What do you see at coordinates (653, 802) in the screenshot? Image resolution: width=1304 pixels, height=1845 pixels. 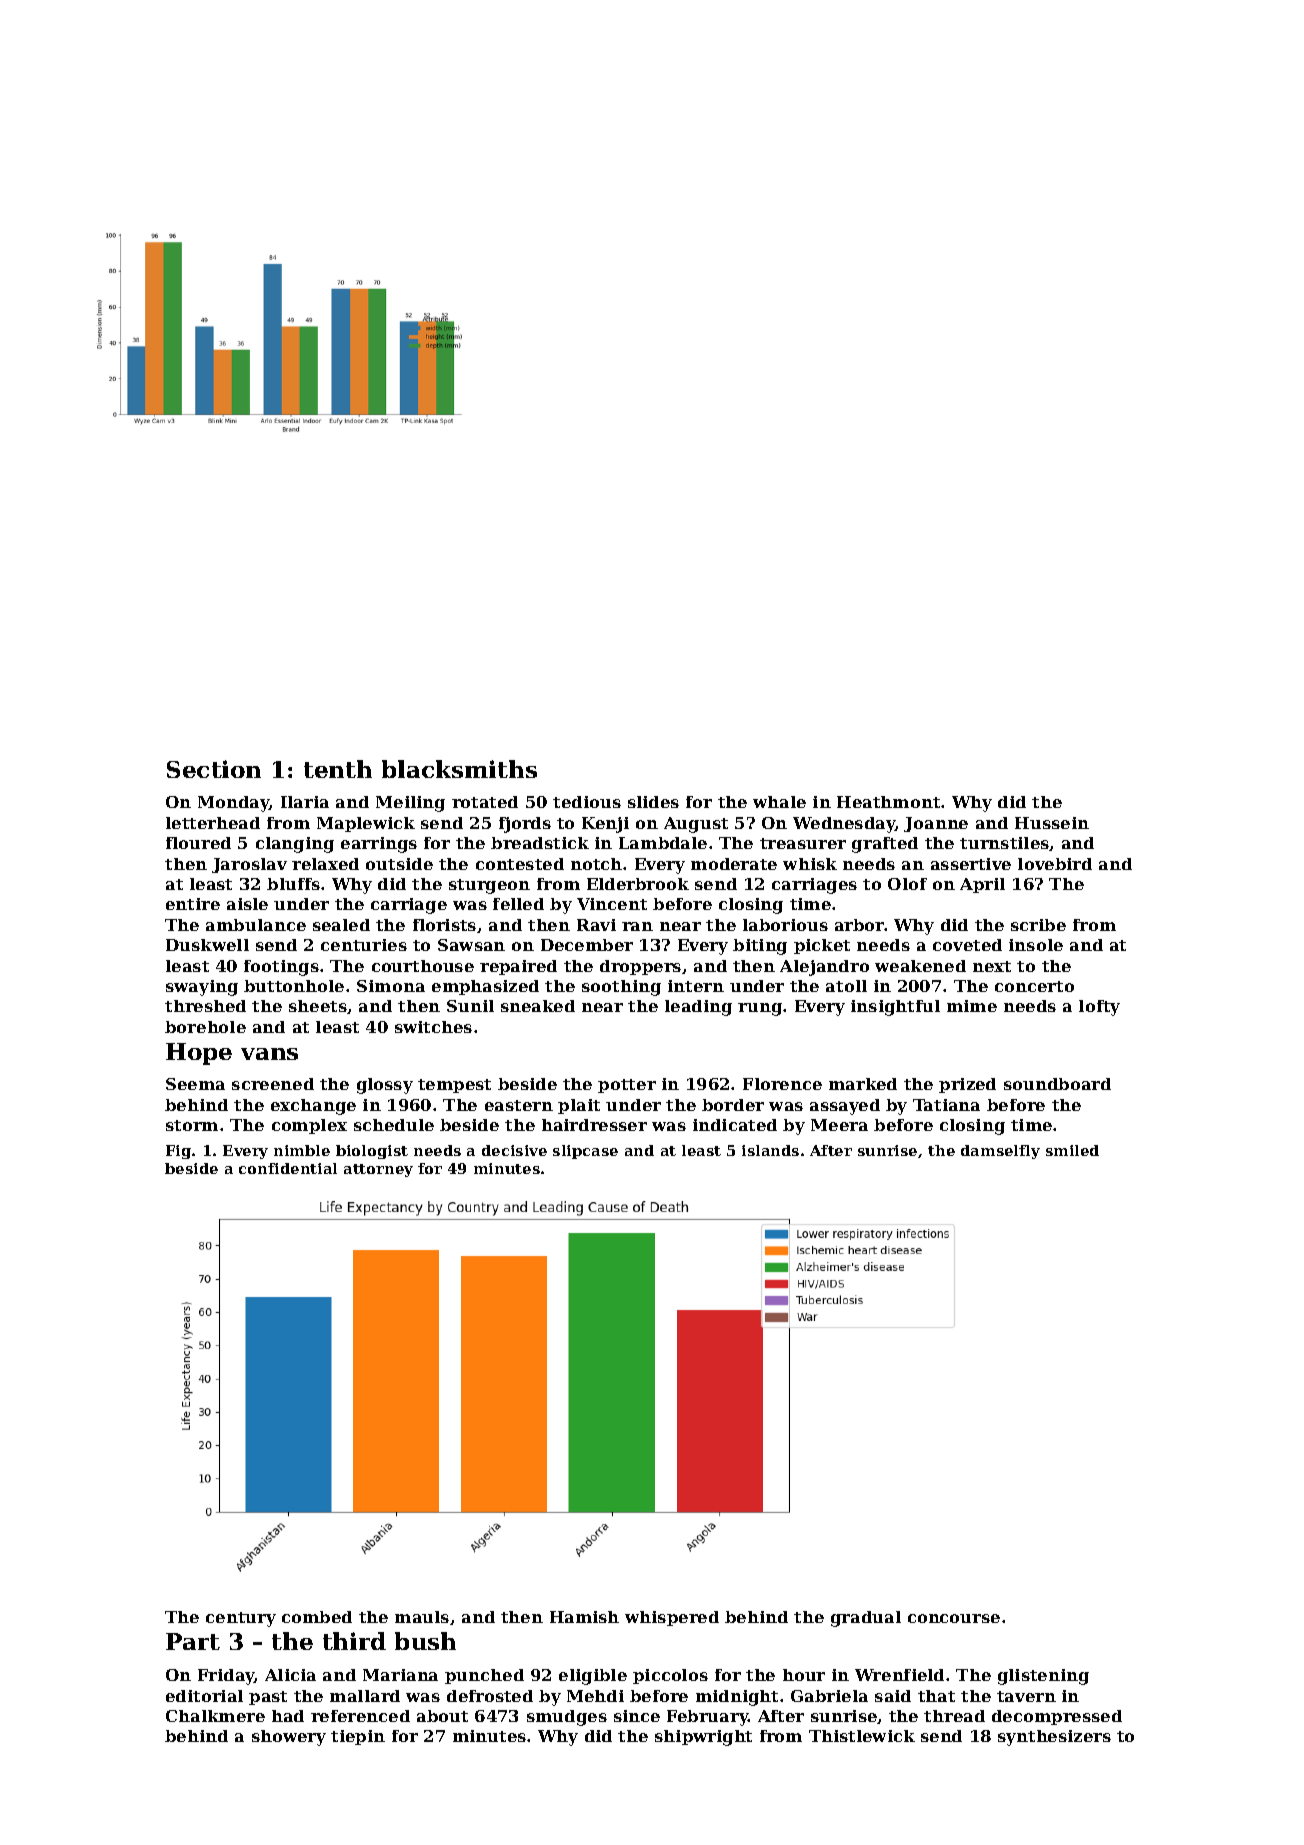 I see `slides` at bounding box center [653, 802].
